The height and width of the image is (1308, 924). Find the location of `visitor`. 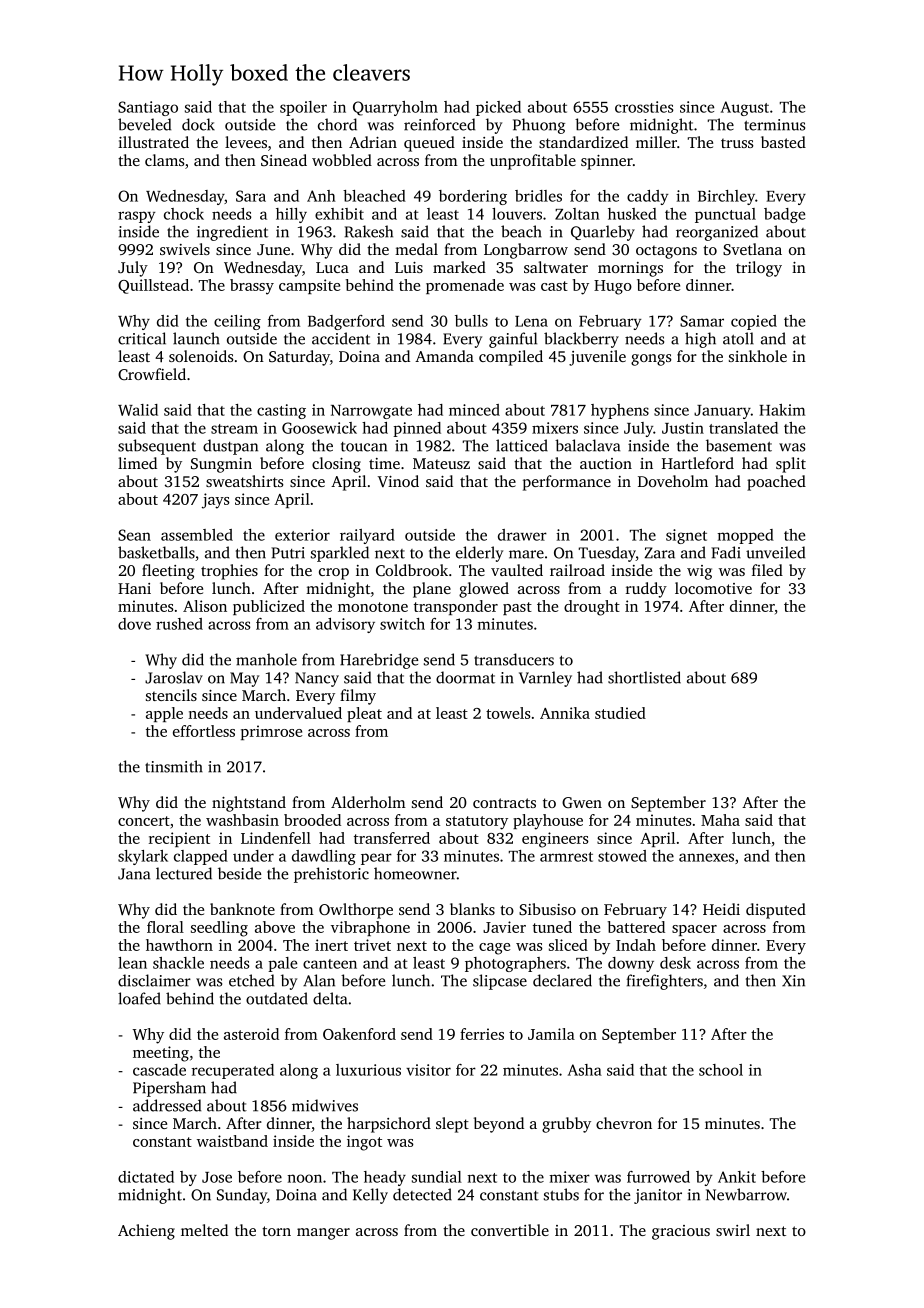

visitor is located at coordinates (428, 1070).
